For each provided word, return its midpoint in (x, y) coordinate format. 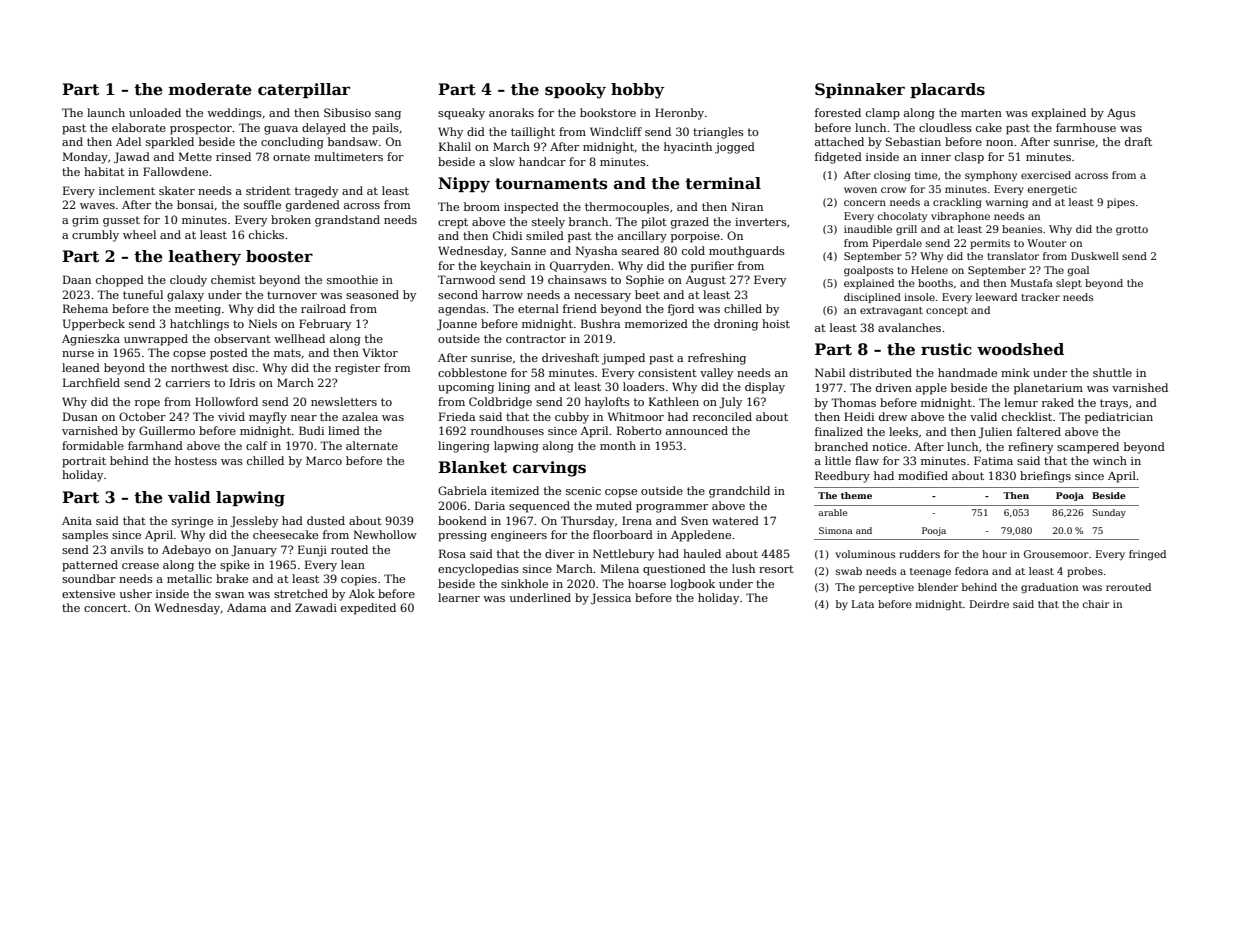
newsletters (344, 401)
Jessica (611, 599)
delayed (324, 129)
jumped (623, 359)
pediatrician (1119, 418)
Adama (246, 607)
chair (1096, 604)
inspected (531, 208)
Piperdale (897, 244)
